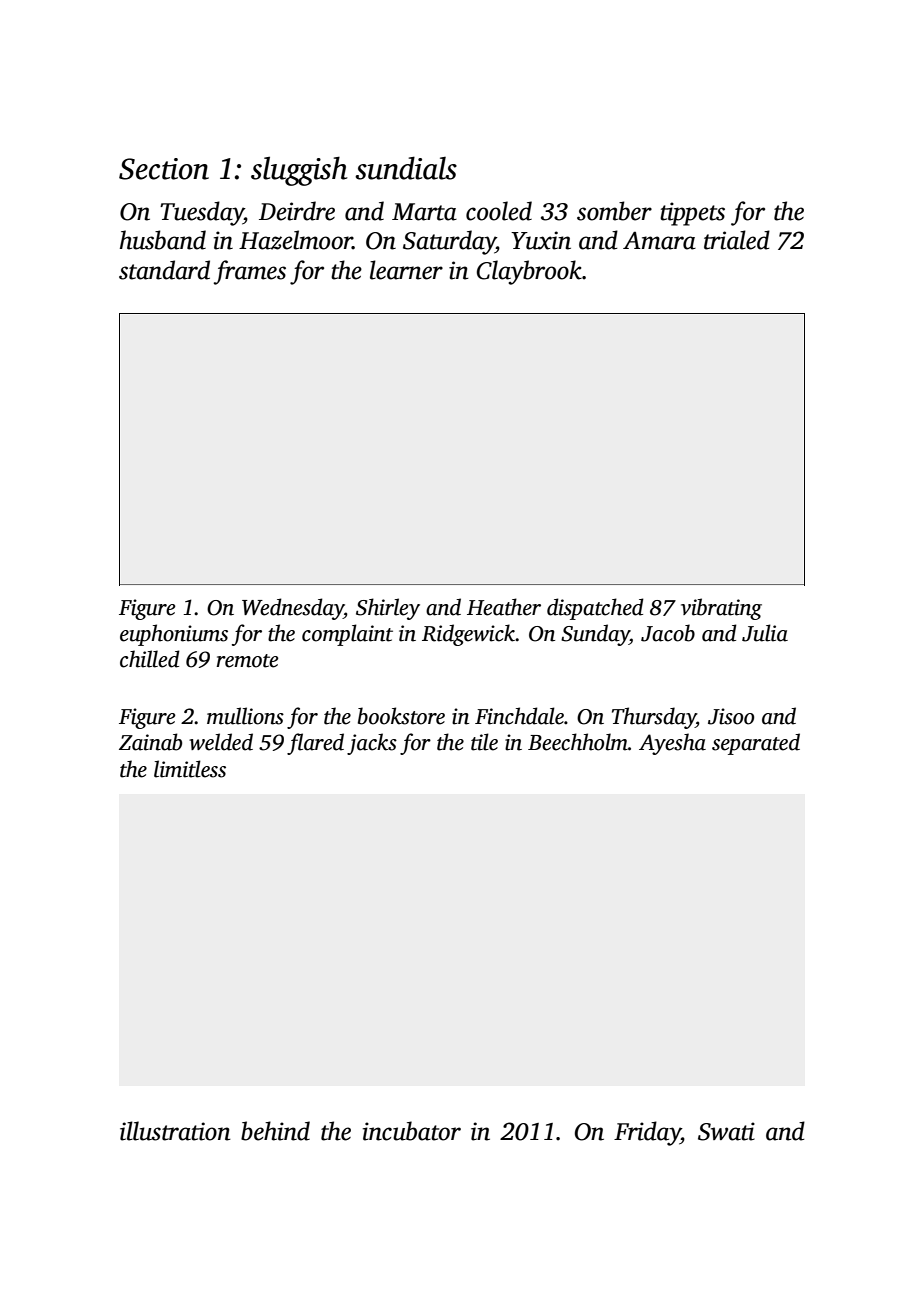  I want to click on chilled, so click(150, 659).
